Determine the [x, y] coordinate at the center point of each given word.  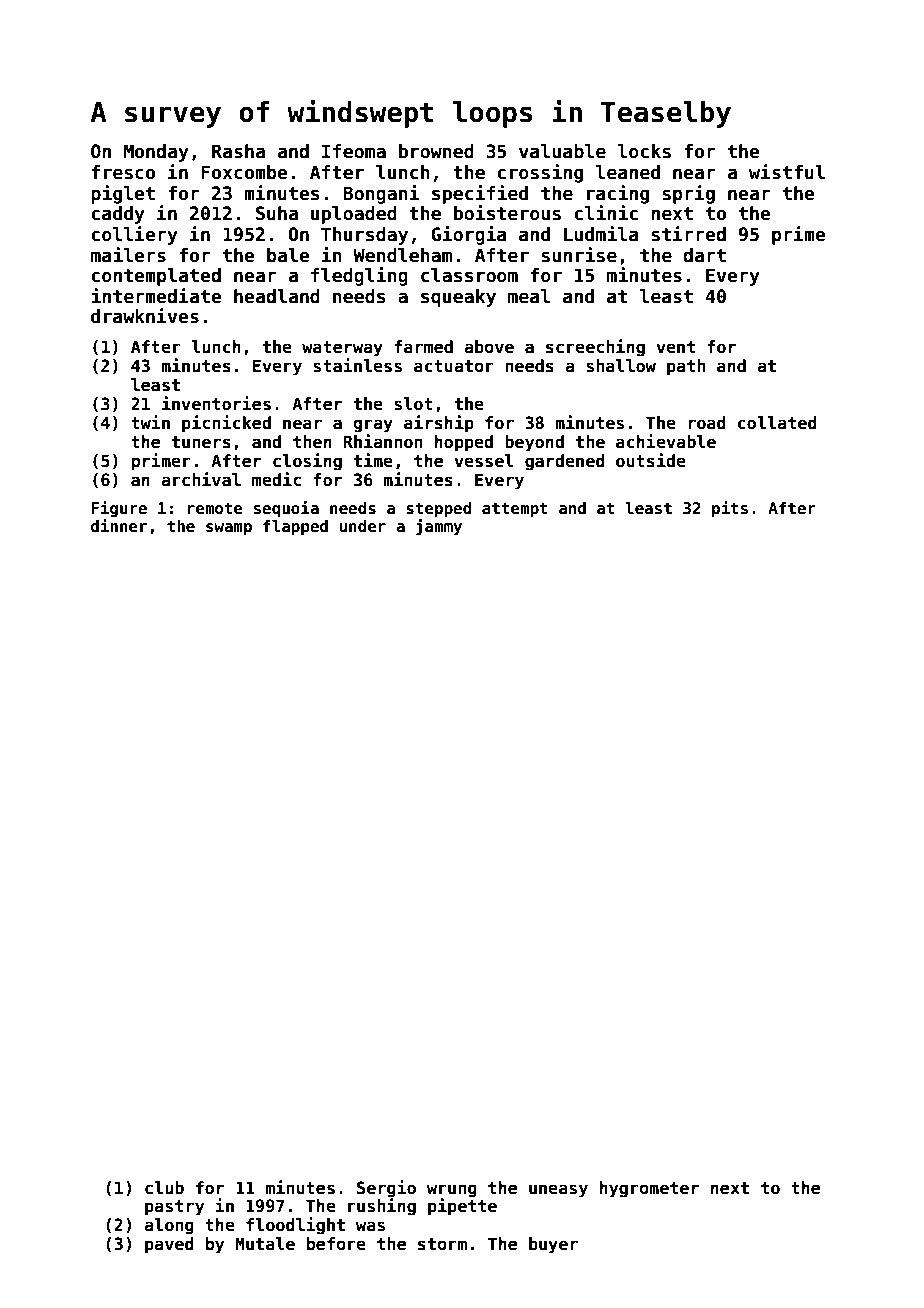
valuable [562, 151]
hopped [464, 443]
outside [651, 460]
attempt [515, 510]
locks [644, 151]
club [164, 1188]
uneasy [558, 1191]
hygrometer [649, 1189]
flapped [295, 527]
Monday [156, 153]
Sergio [386, 1189]
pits [730, 509]
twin [150, 422]
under [363, 526]
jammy [439, 527]
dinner [119, 526]
